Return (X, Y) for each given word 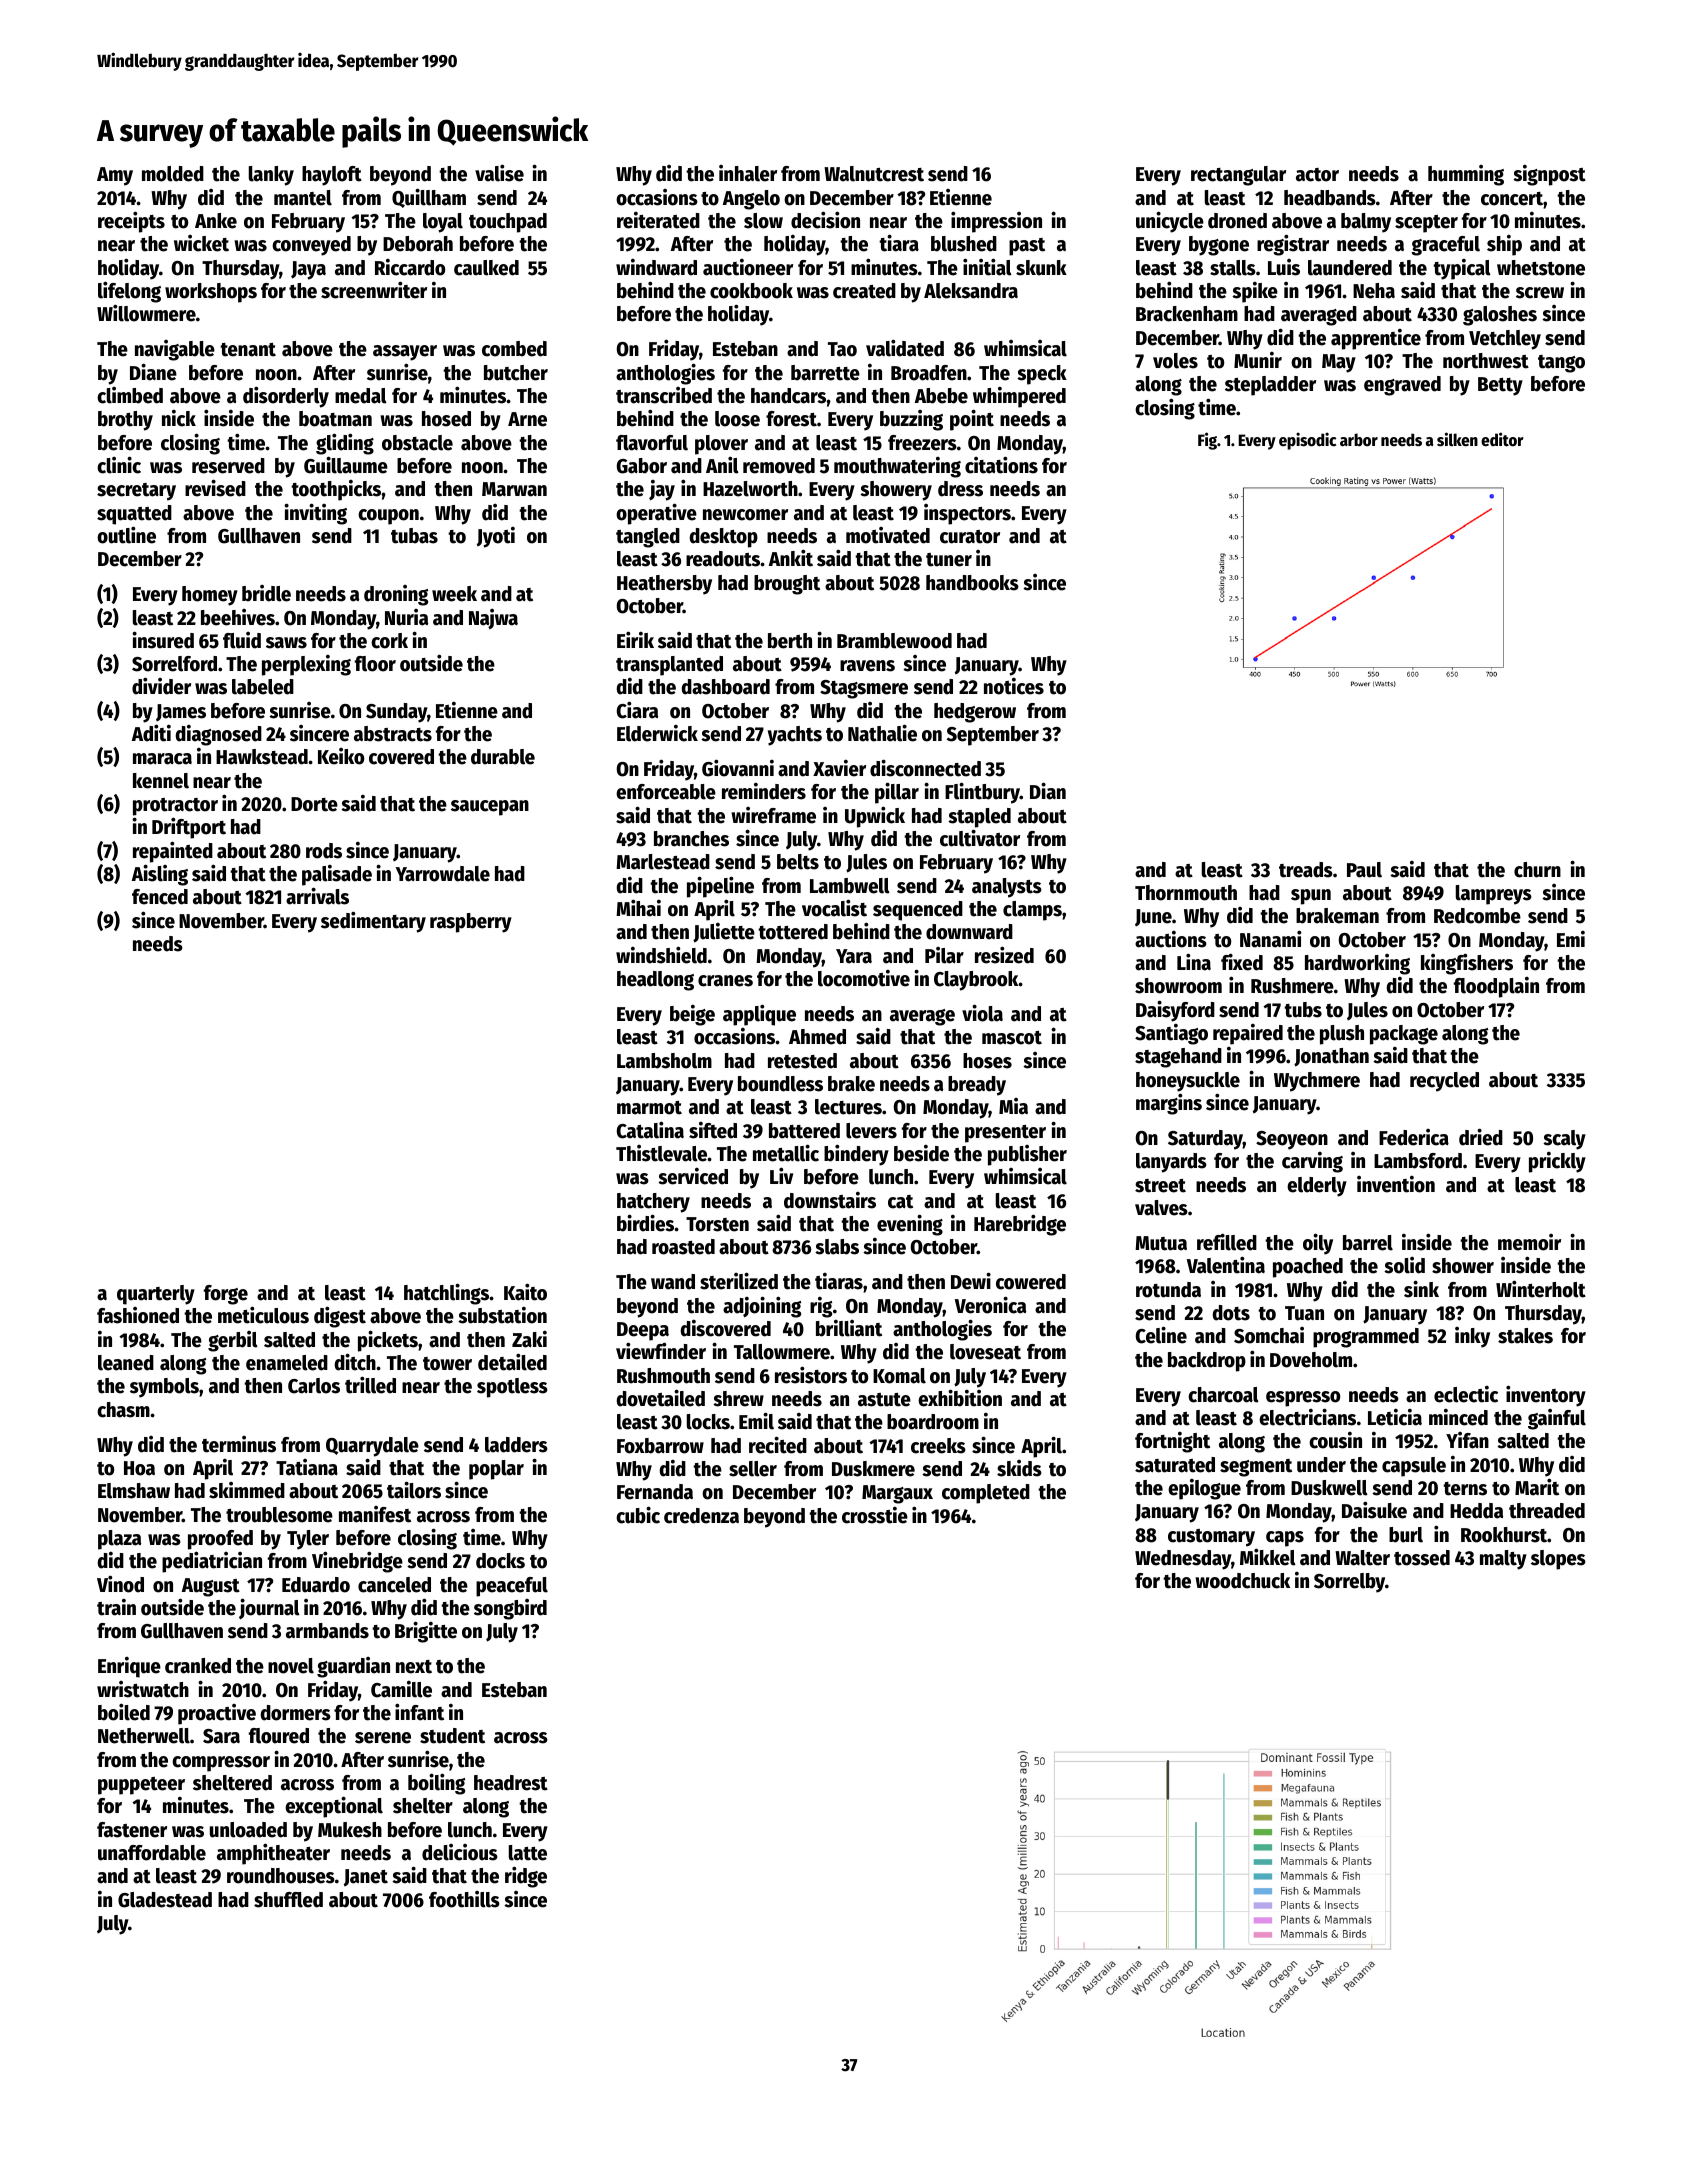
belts (798, 862)
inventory (1546, 1396)
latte (528, 1853)
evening (910, 1225)
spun (1311, 897)
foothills (464, 1899)
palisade (337, 875)
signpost (1549, 175)
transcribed (664, 395)
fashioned (138, 1315)
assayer (405, 353)
